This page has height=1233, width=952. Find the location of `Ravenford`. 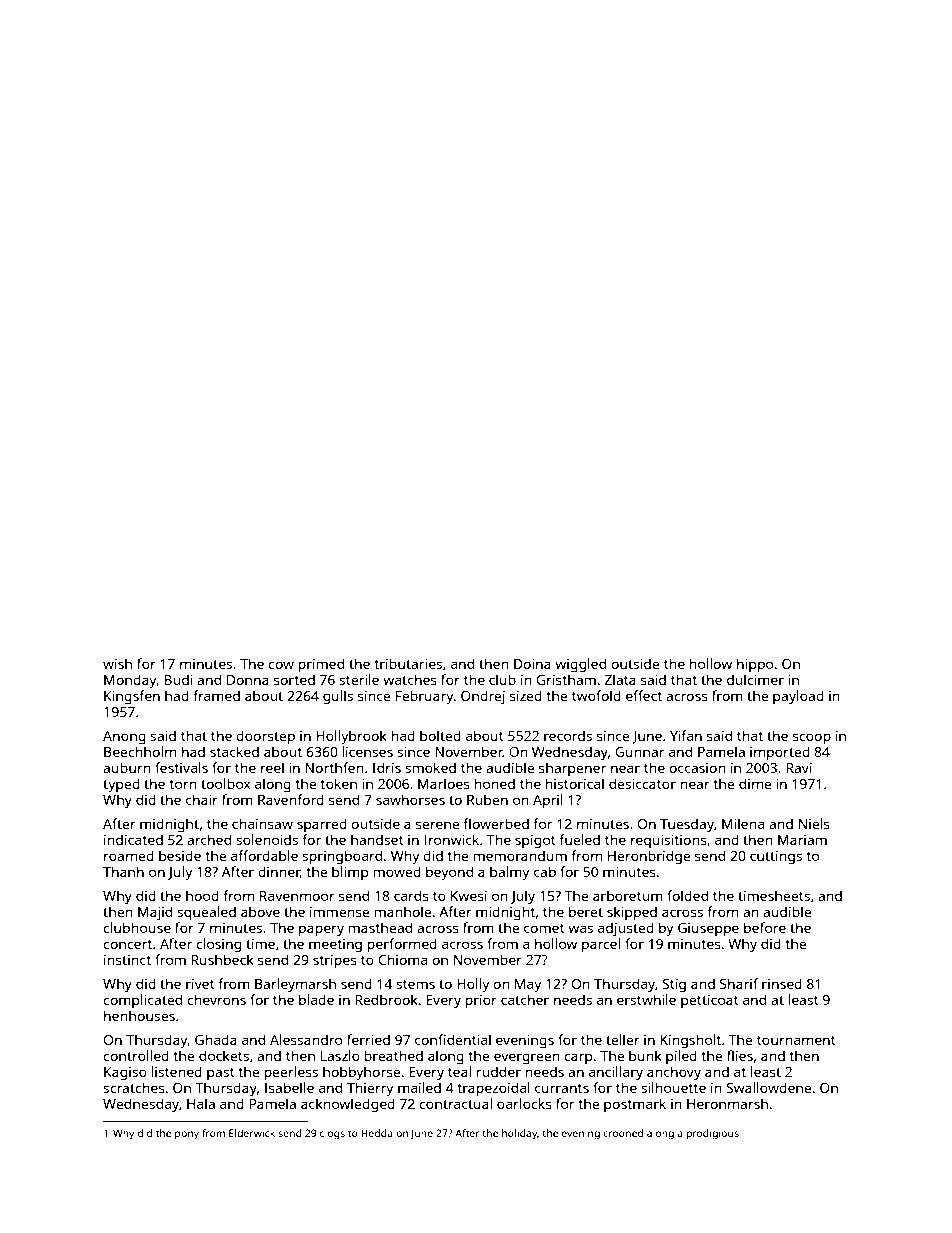

Ravenford is located at coordinates (291, 799).
